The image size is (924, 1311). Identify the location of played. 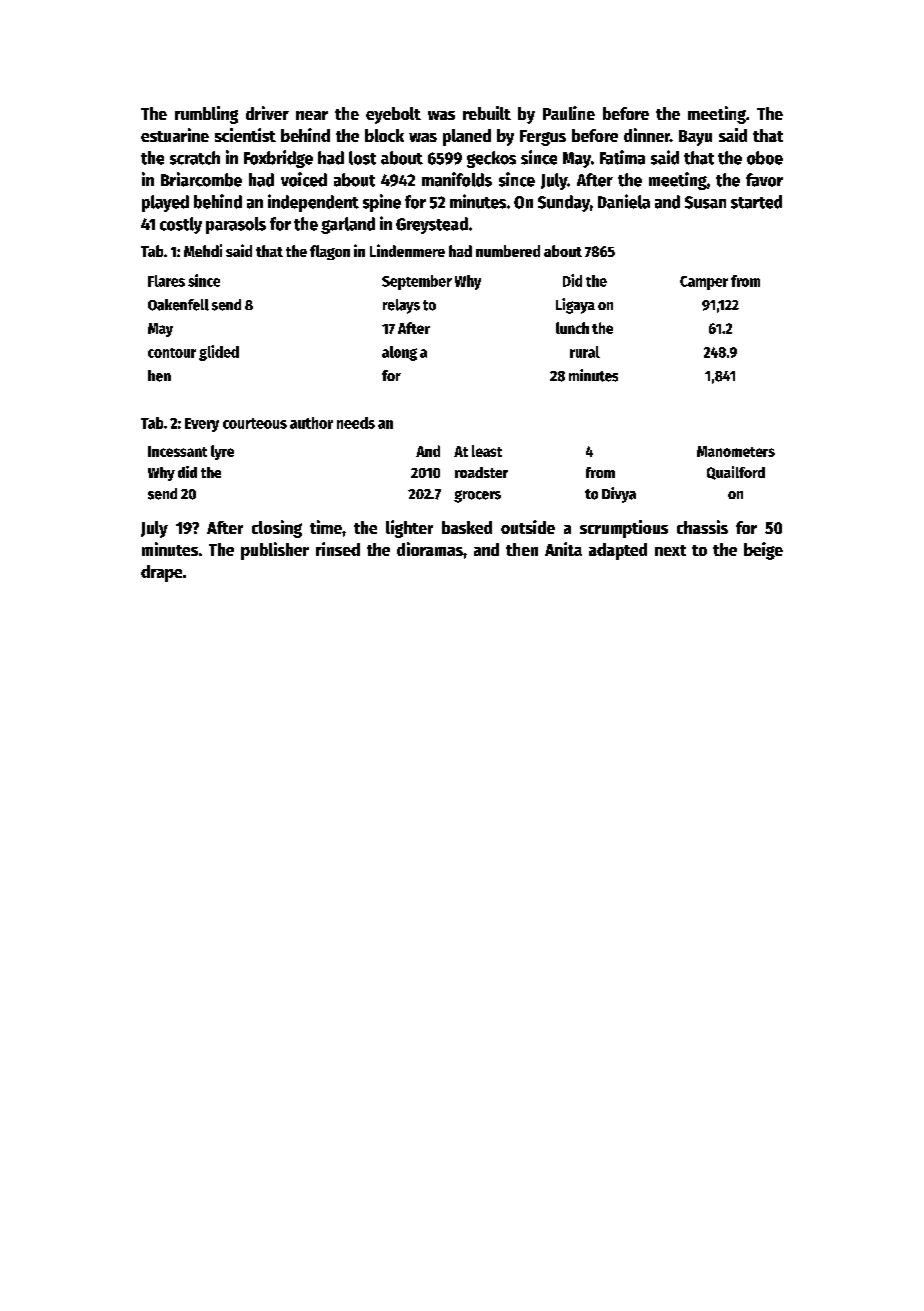
(165, 203).
